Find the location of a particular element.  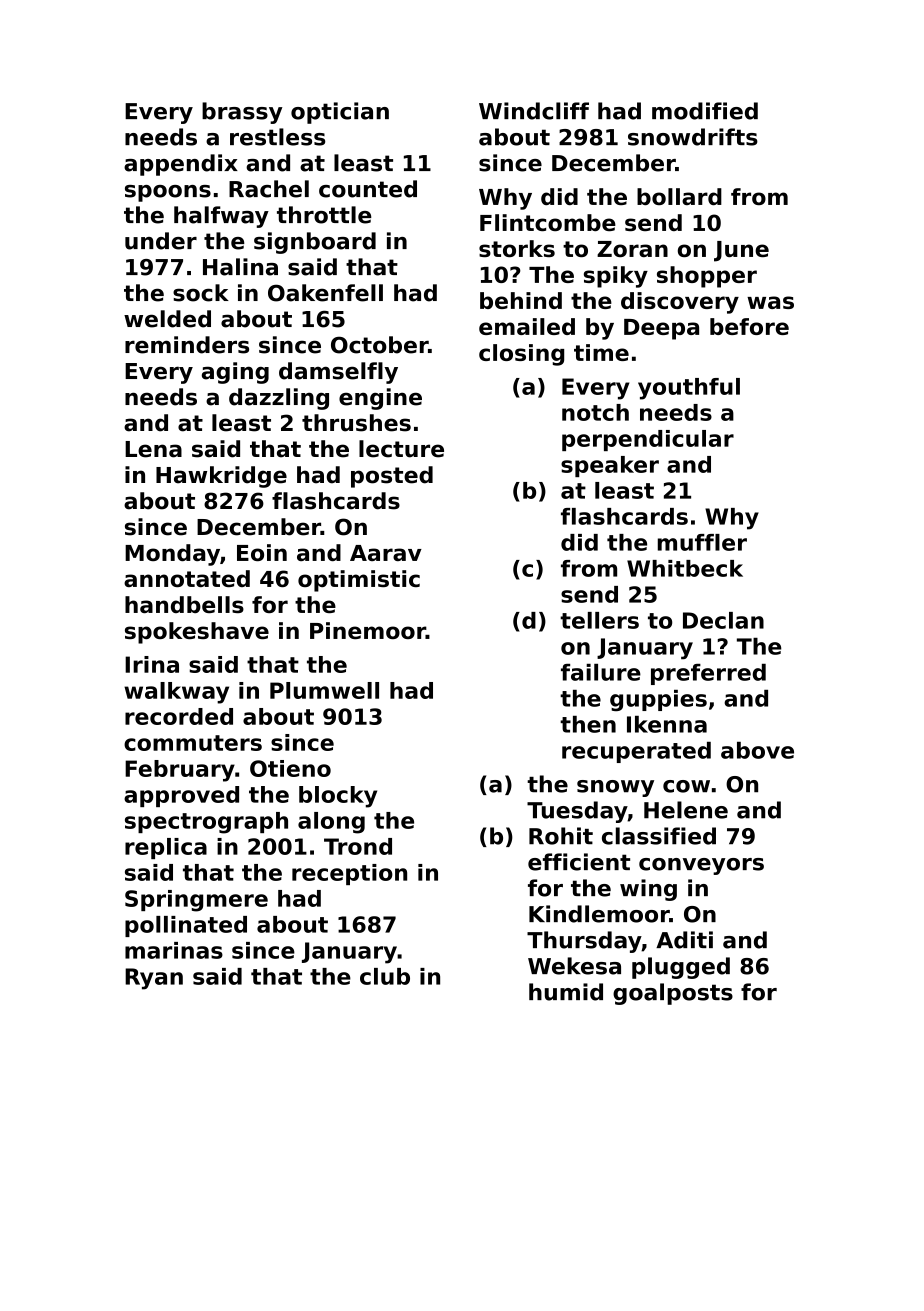

Windcliff is located at coordinates (534, 111).
